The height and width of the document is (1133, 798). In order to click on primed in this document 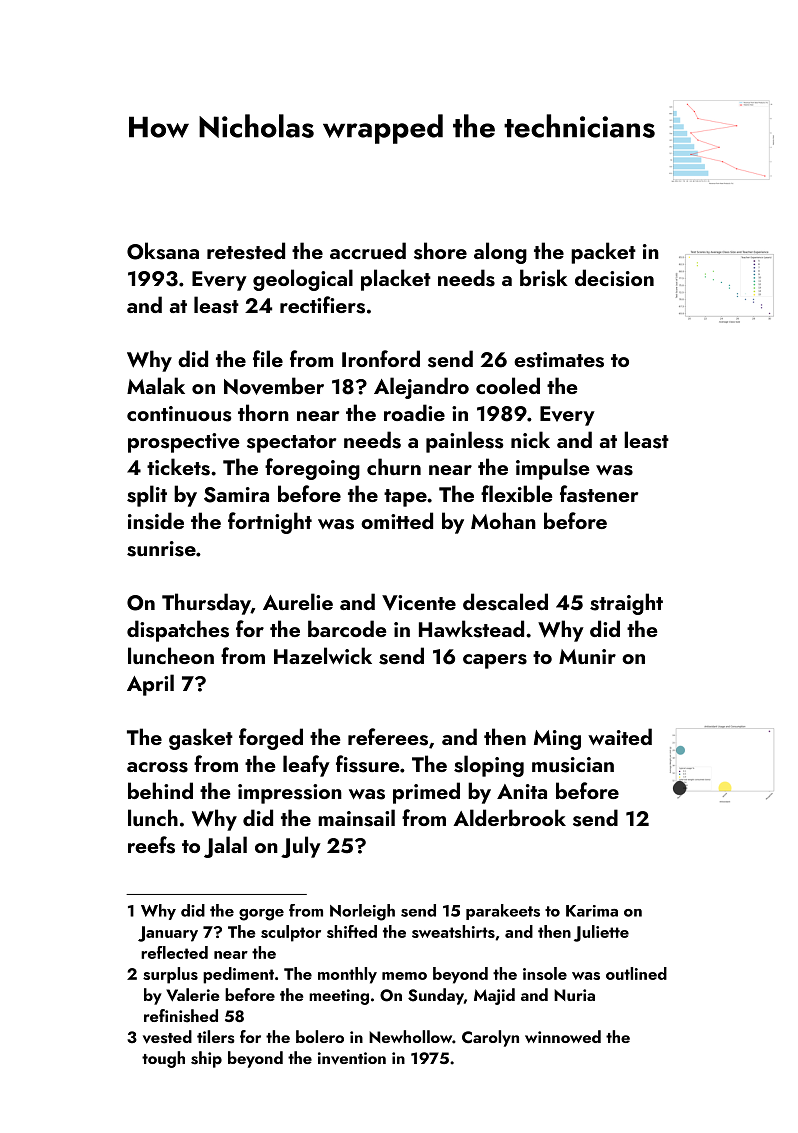, I will do `click(426, 793)`.
